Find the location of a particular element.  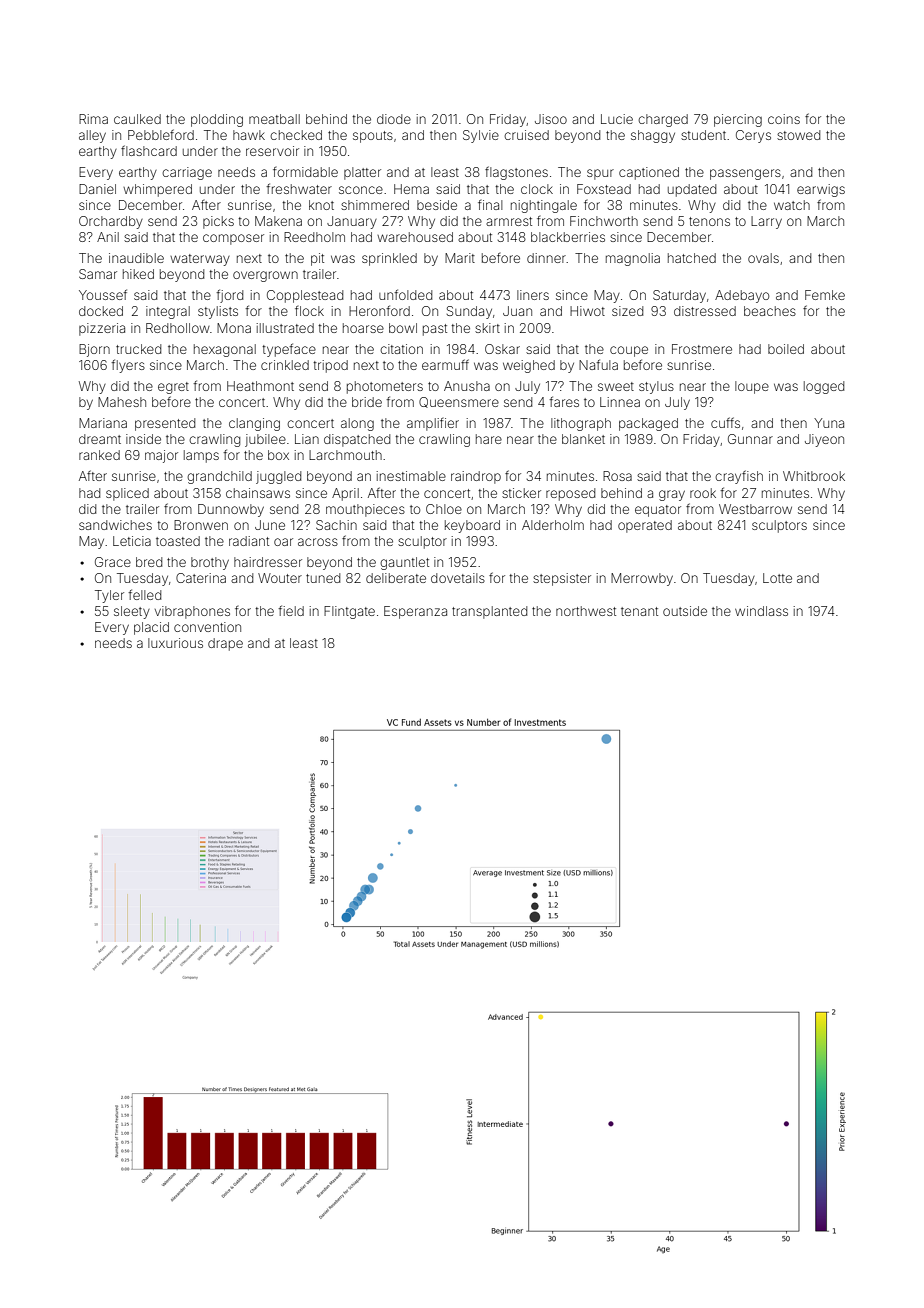

alley is located at coordinates (92, 136).
